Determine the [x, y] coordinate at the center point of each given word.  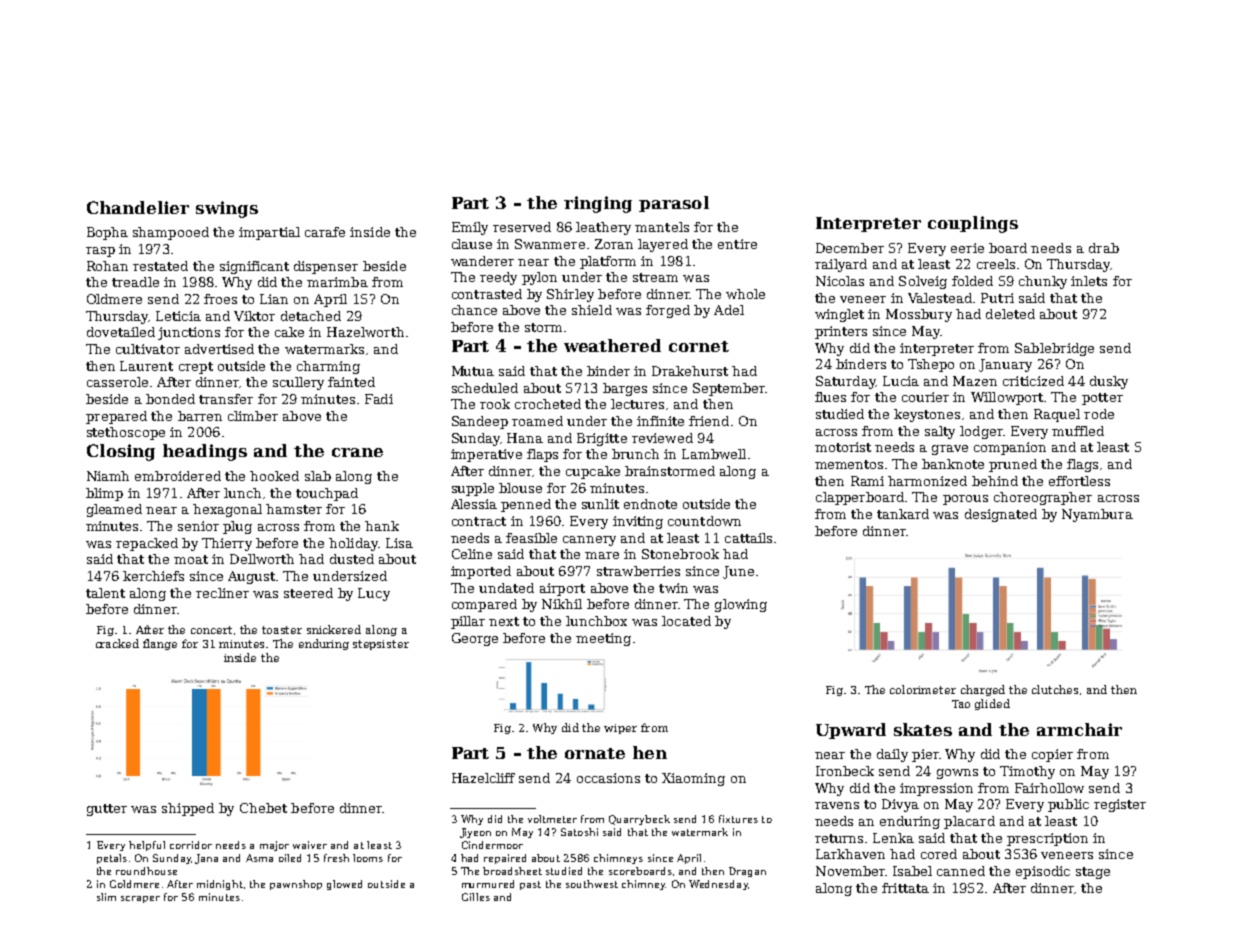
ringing [598, 204]
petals [112, 859]
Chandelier [138, 207]
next [504, 621]
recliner [222, 593]
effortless [1079, 481]
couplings [973, 224]
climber [253, 416]
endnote [650, 504]
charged [983, 690]
